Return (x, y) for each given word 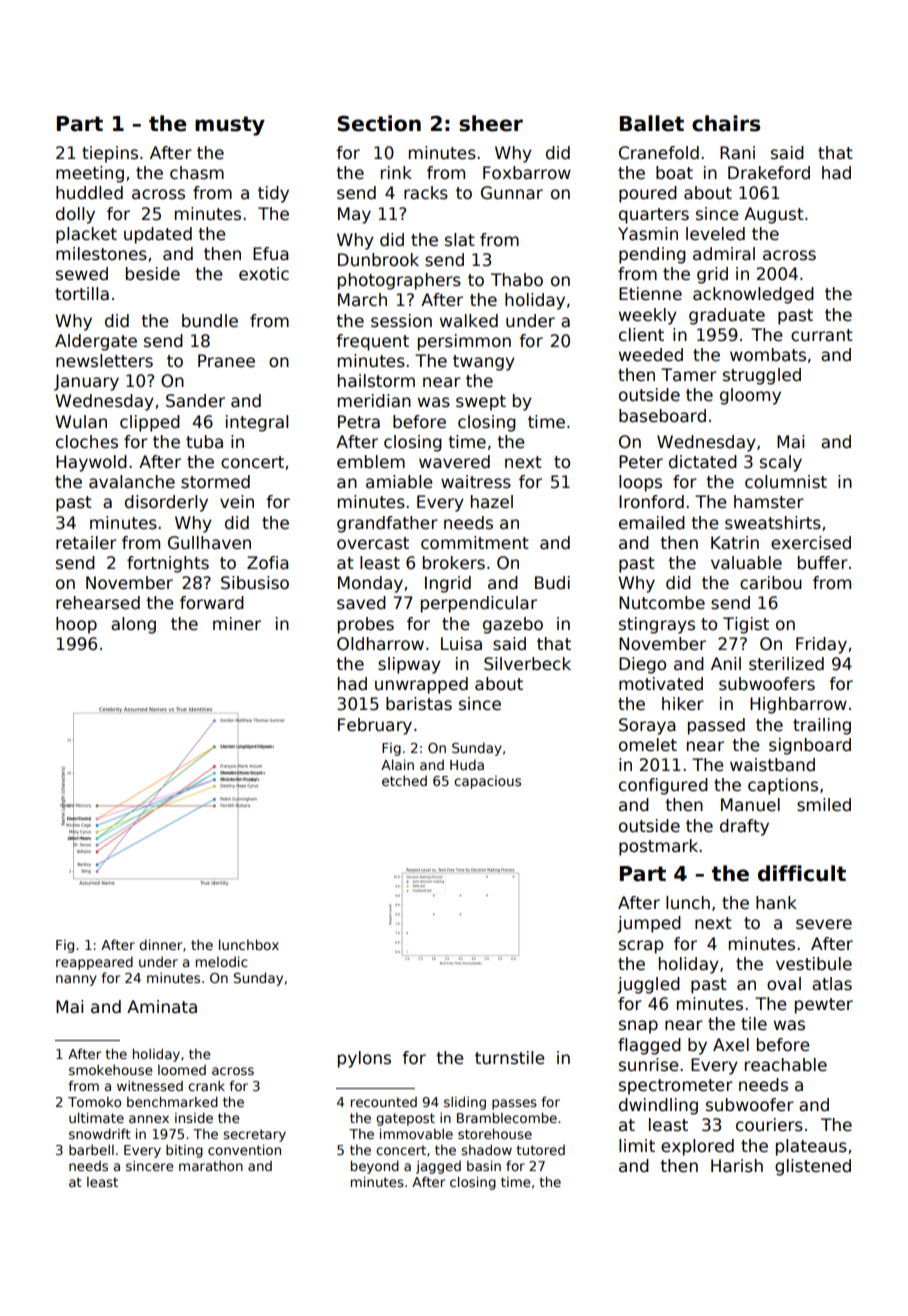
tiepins (110, 154)
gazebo (513, 625)
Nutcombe (662, 603)
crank (206, 1086)
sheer (491, 123)
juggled (648, 985)
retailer (86, 543)
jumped (649, 924)
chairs (726, 123)
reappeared (94, 963)
